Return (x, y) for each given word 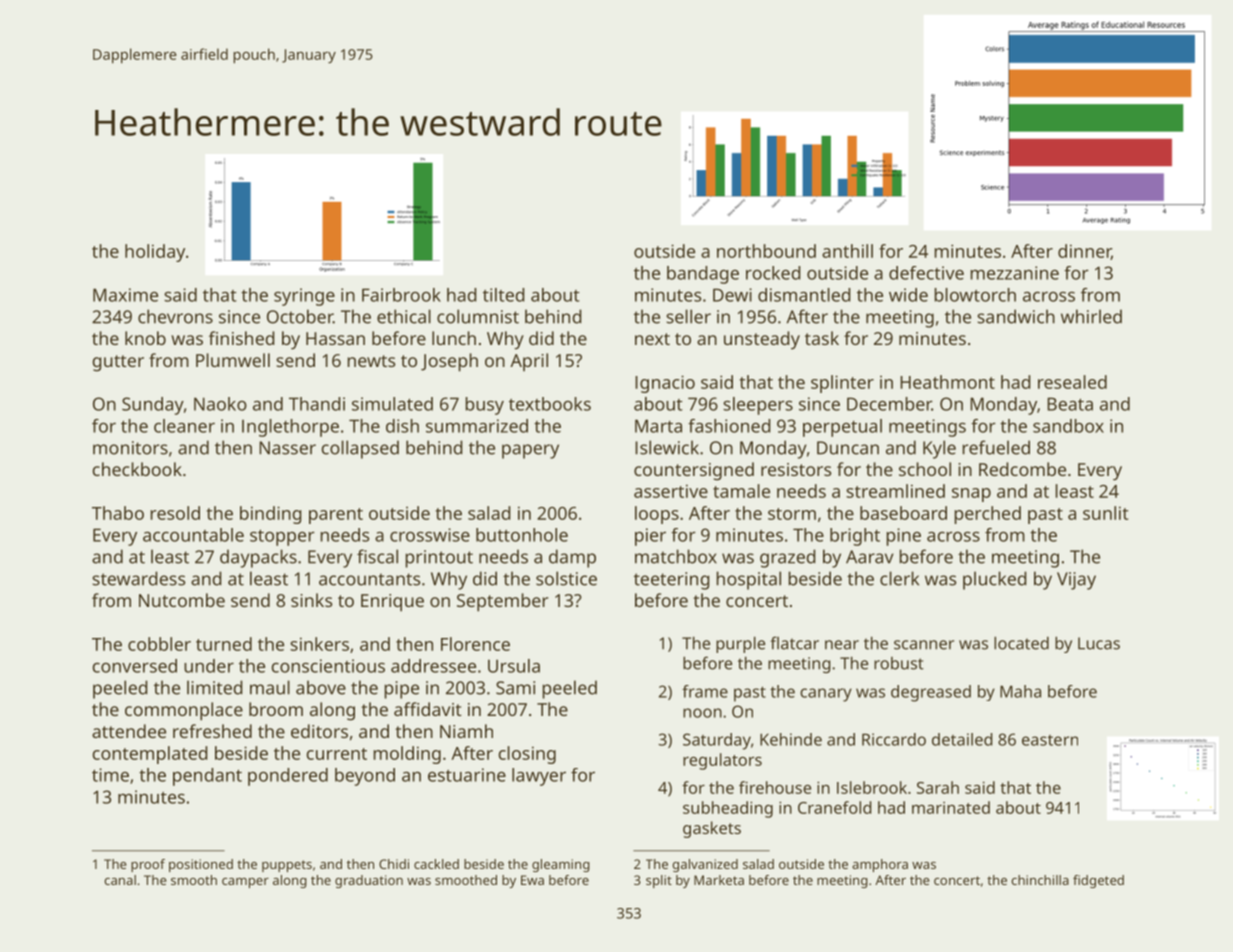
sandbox (1068, 426)
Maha (1020, 691)
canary (826, 695)
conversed (135, 666)
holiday (155, 253)
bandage (703, 275)
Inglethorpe (290, 428)
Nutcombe (182, 600)
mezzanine (1015, 273)
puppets (287, 866)
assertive (671, 491)
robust (899, 663)
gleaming (561, 865)
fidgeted (1098, 881)
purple (740, 645)
